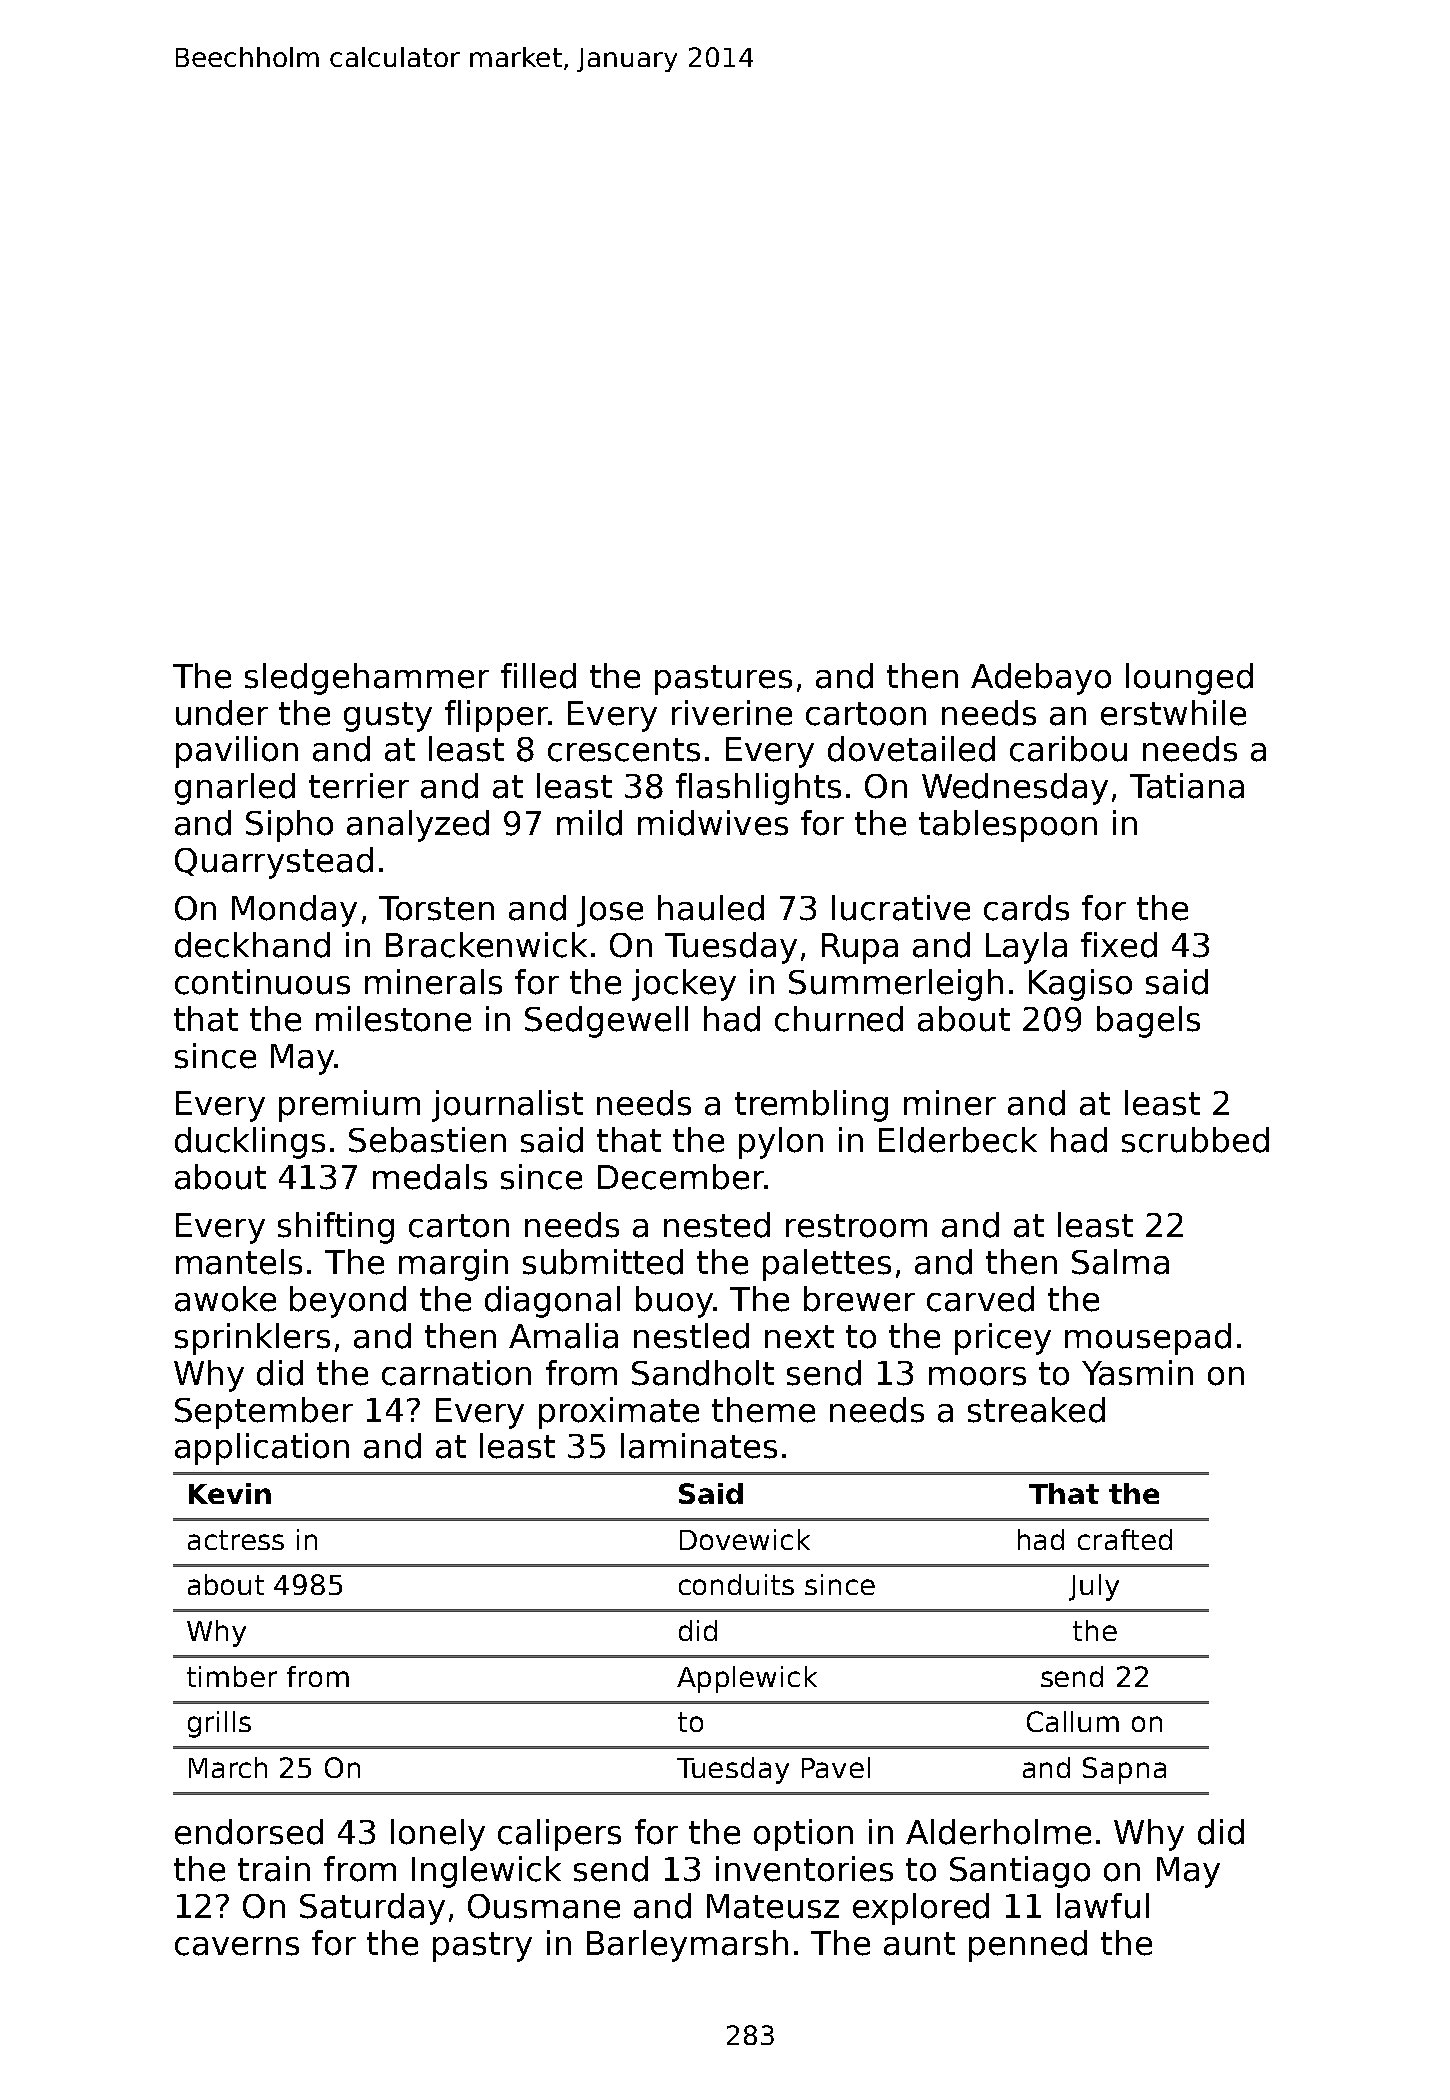  What do you see at coordinates (1137, 1373) in the image?
I see `Yasmin` at bounding box center [1137, 1373].
